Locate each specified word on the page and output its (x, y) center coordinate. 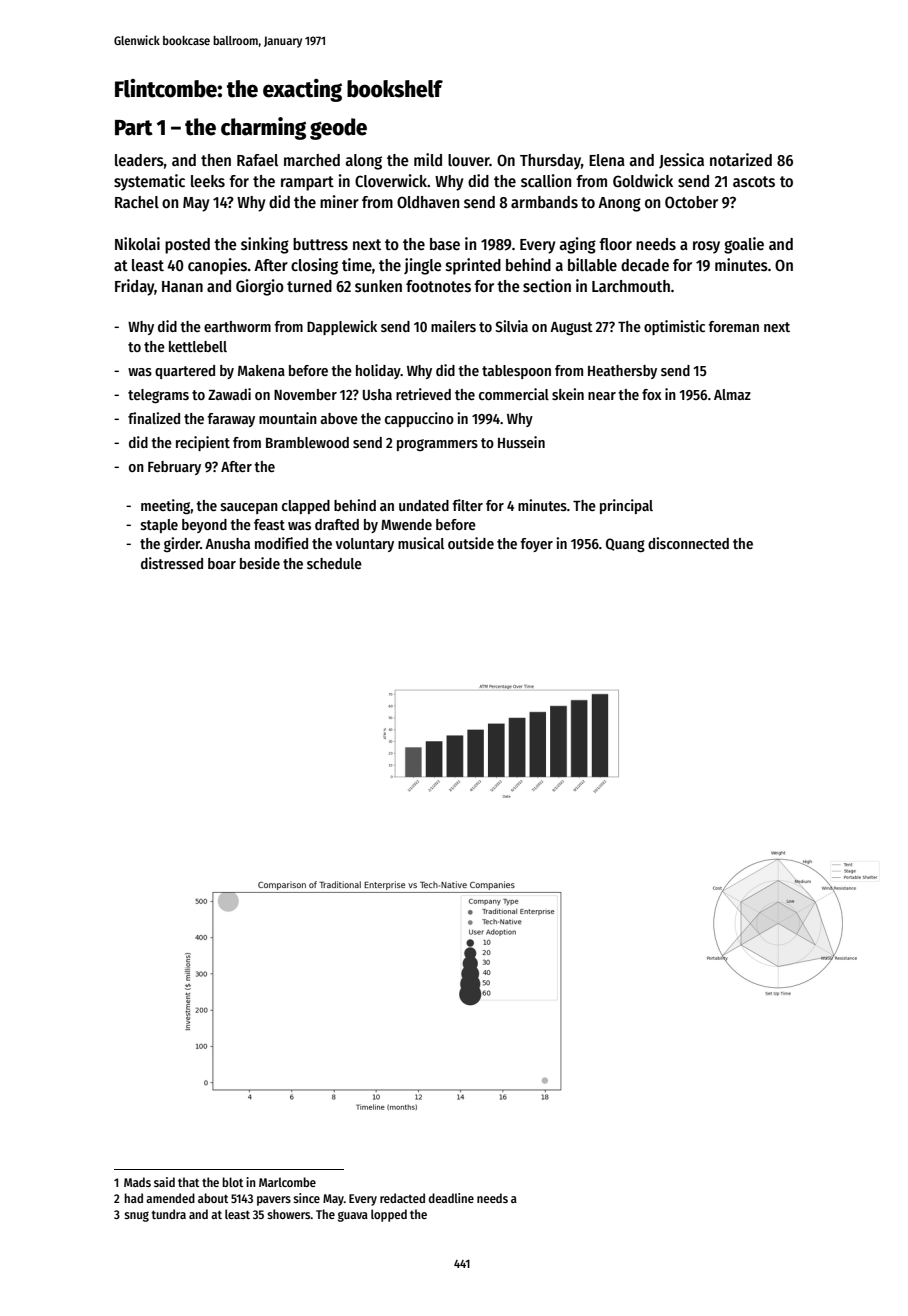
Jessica (681, 161)
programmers (437, 445)
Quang (625, 545)
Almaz (732, 394)
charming (263, 128)
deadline (451, 1198)
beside (260, 563)
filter (467, 505)
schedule (334, 563)
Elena (607, 160)
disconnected (688, 543)
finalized (154, 418)
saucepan (249, 508)
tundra (169, 1214)
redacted (402, 1198)
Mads (137, 1182)
